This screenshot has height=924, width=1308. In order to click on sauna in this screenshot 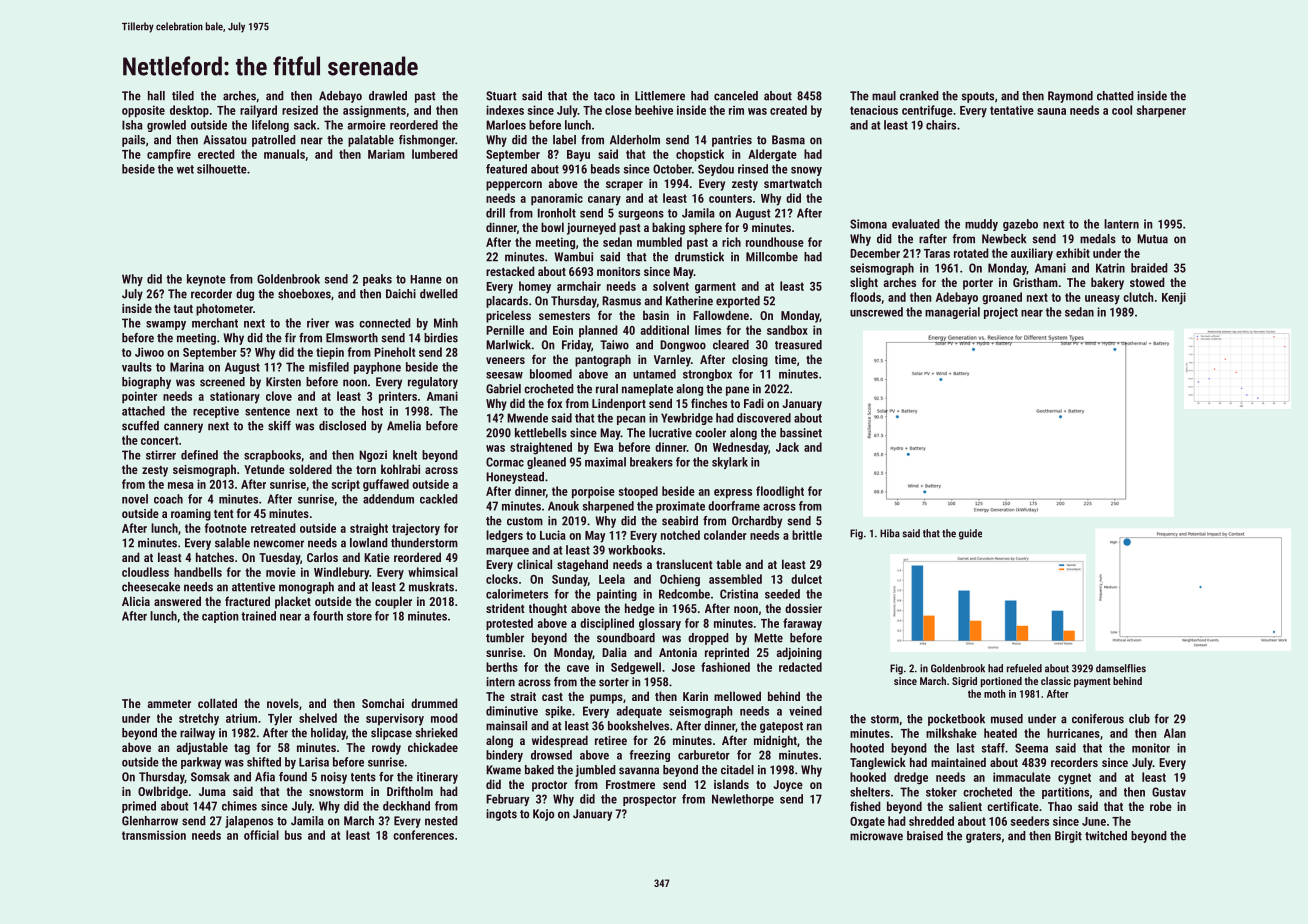, I will do `click(1051, 111)`.
